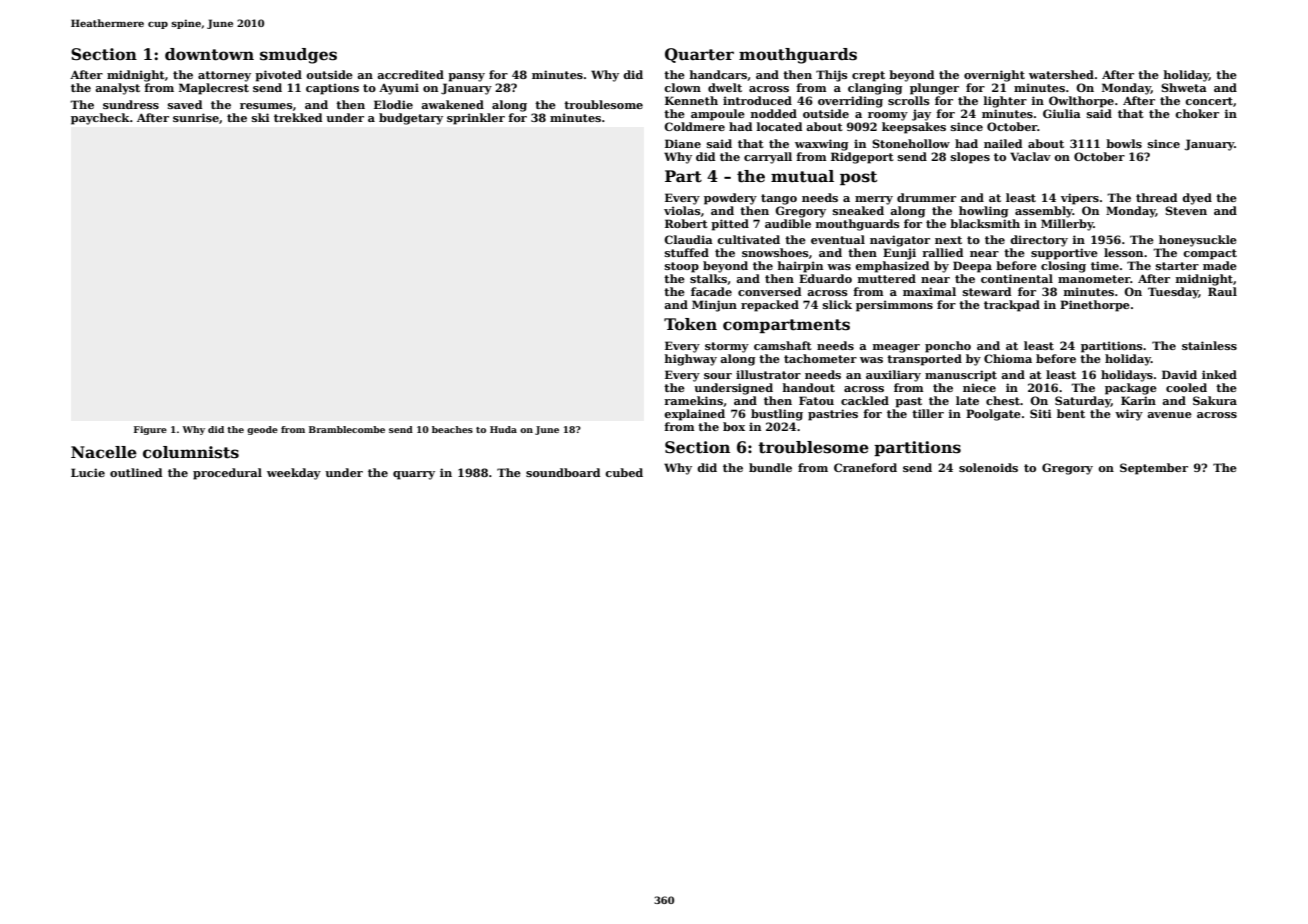 The width and height of the screenshot is (1308, 924). Describe the element at coordinates (347, 429) in the screenshot. I see `Bramblecombe` at that location.
